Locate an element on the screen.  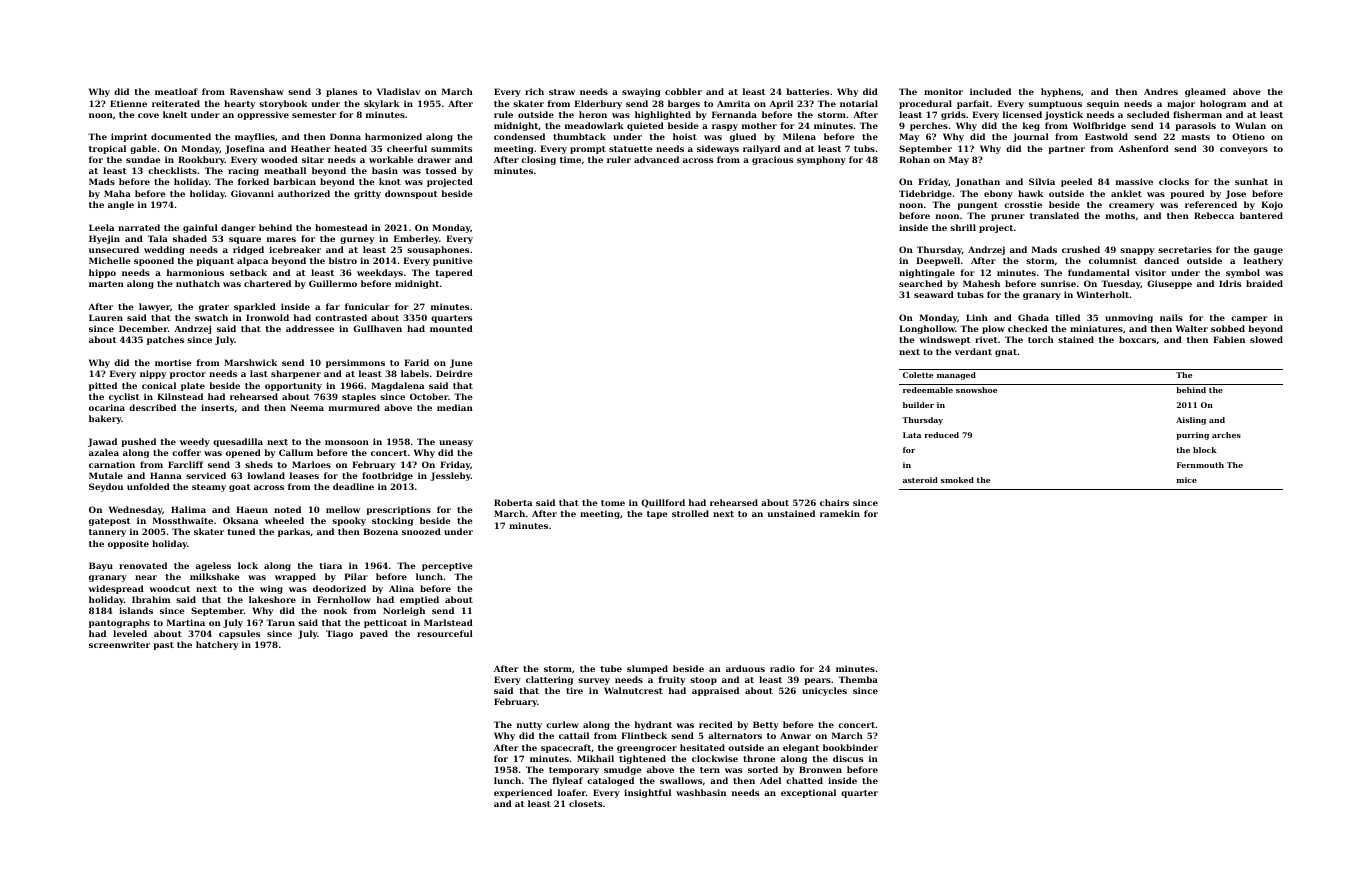
Andres is located at coordinates (1161, 91).
